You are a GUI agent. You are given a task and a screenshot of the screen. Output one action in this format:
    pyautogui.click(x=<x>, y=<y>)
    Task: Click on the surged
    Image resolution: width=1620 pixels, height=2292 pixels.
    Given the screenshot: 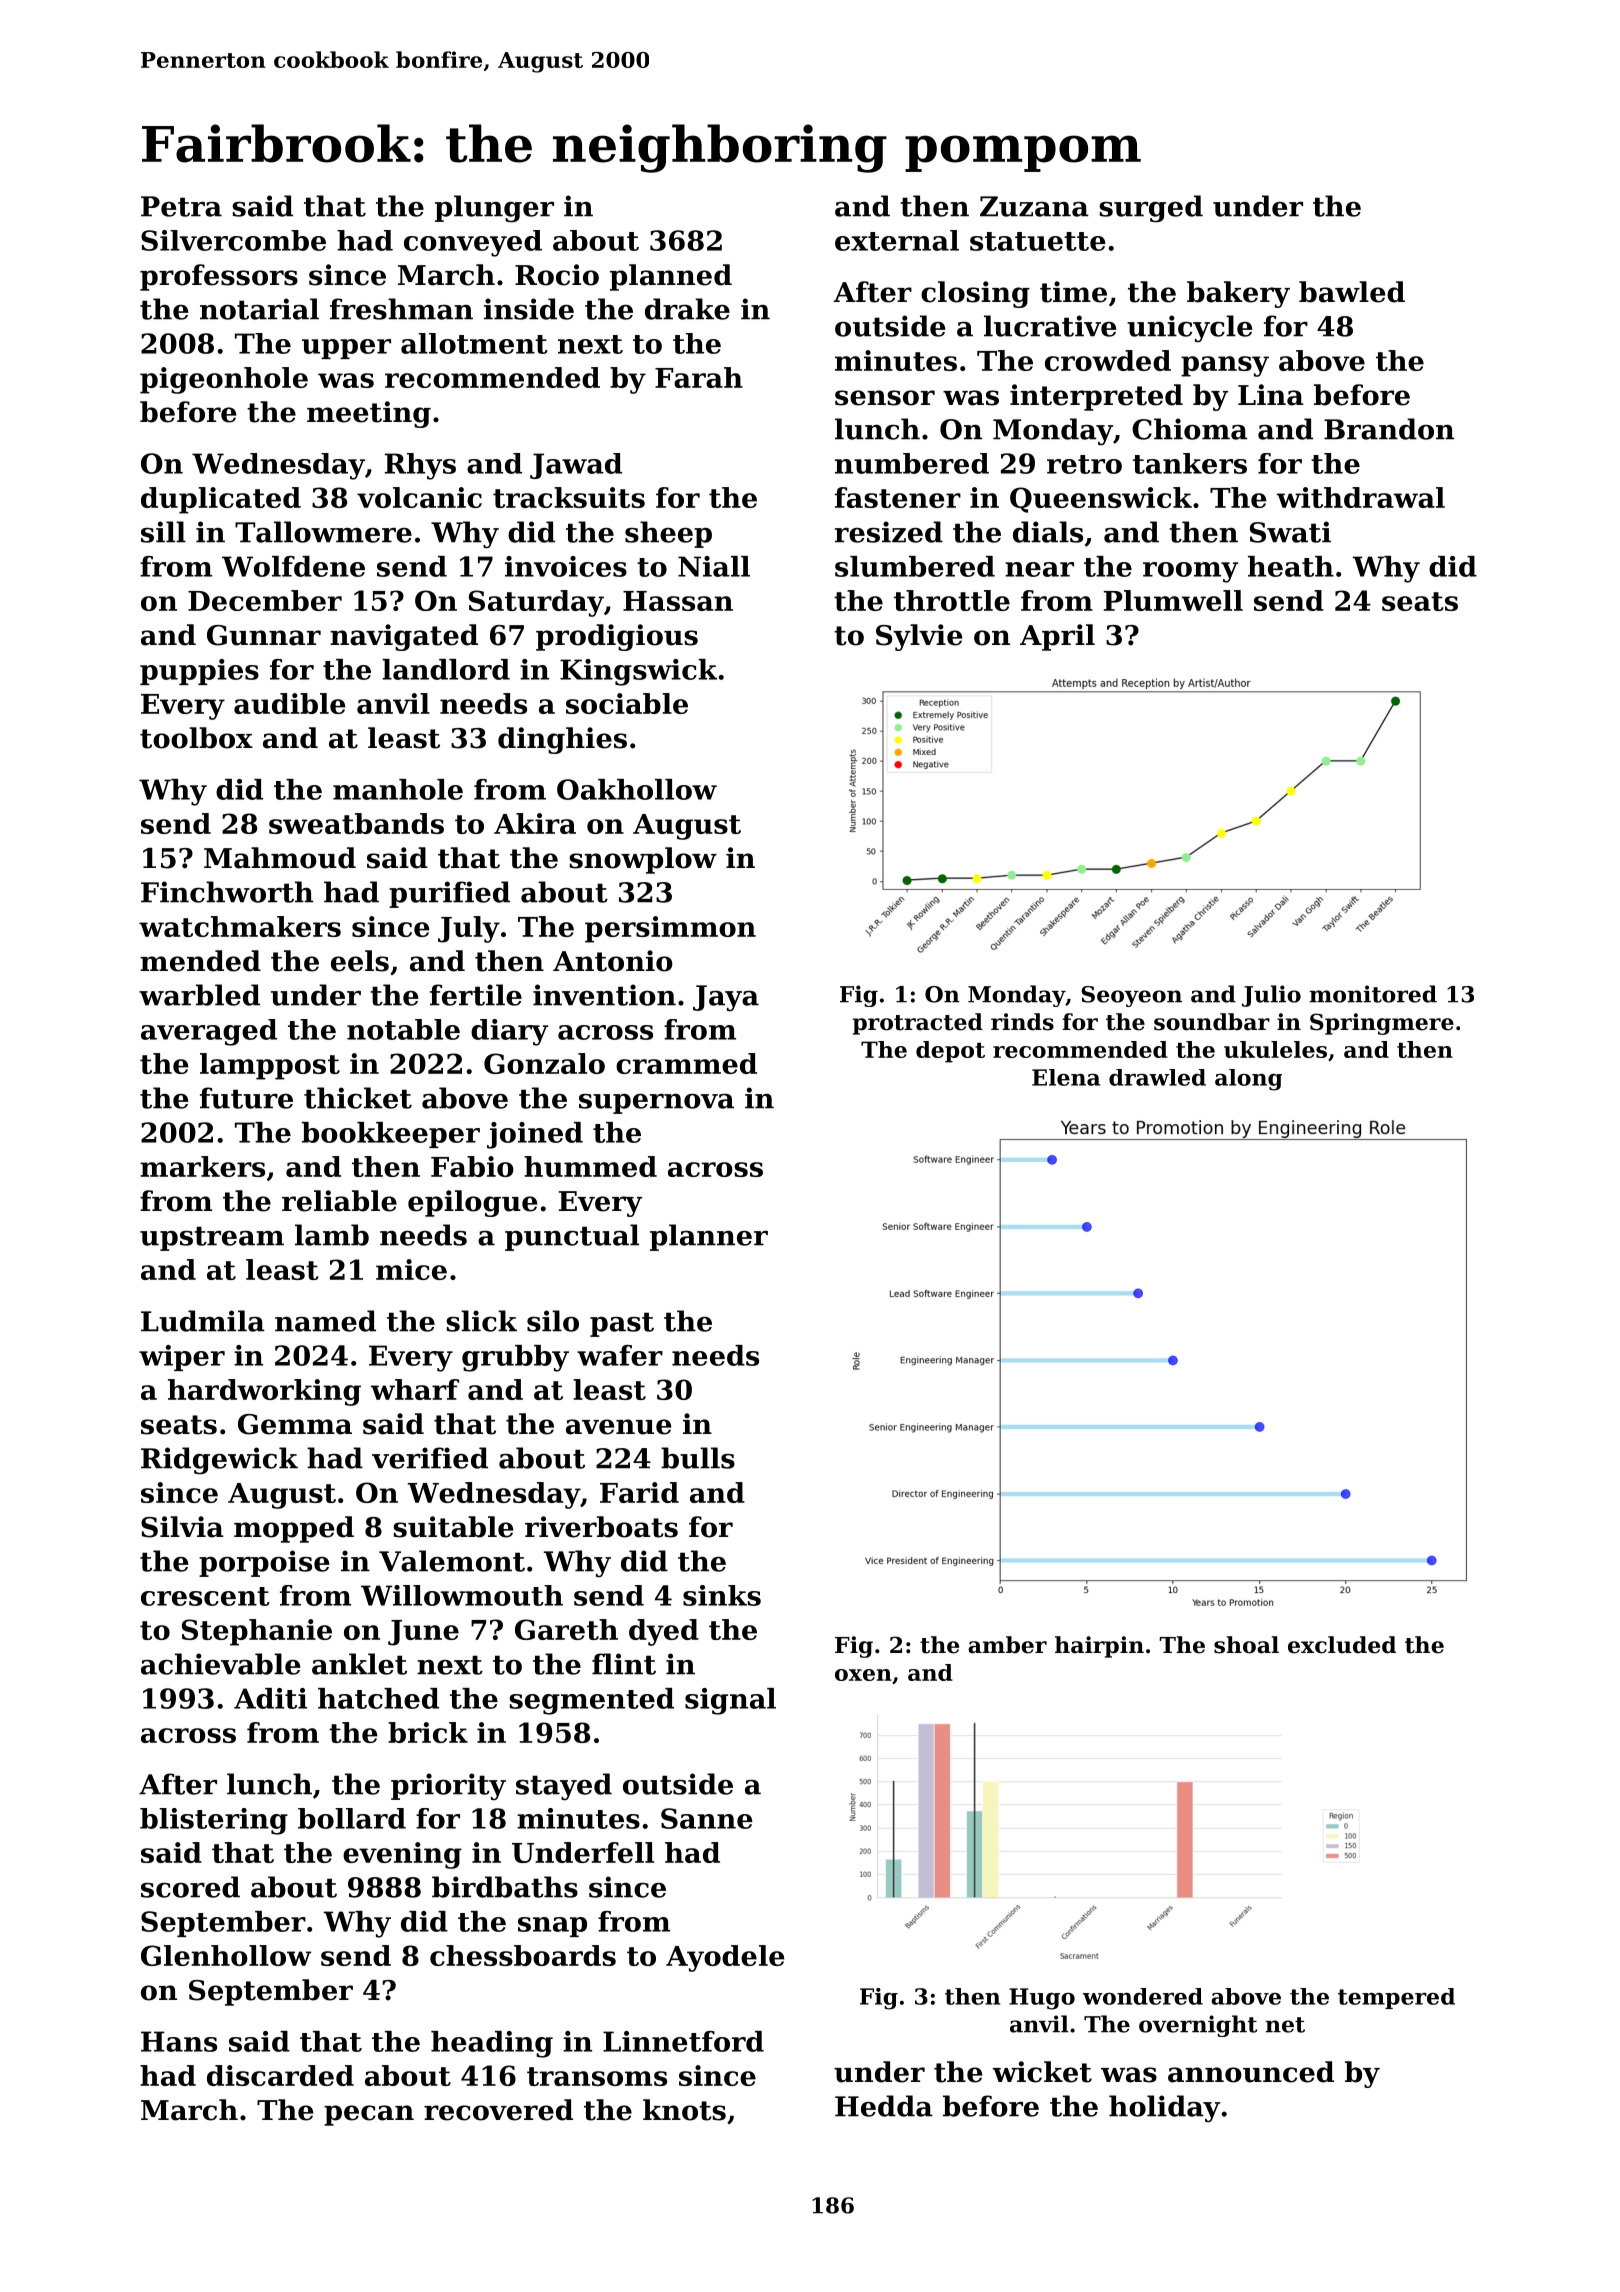 What is the action you would take?
    pyautogui.click(x=1151, y=209)
